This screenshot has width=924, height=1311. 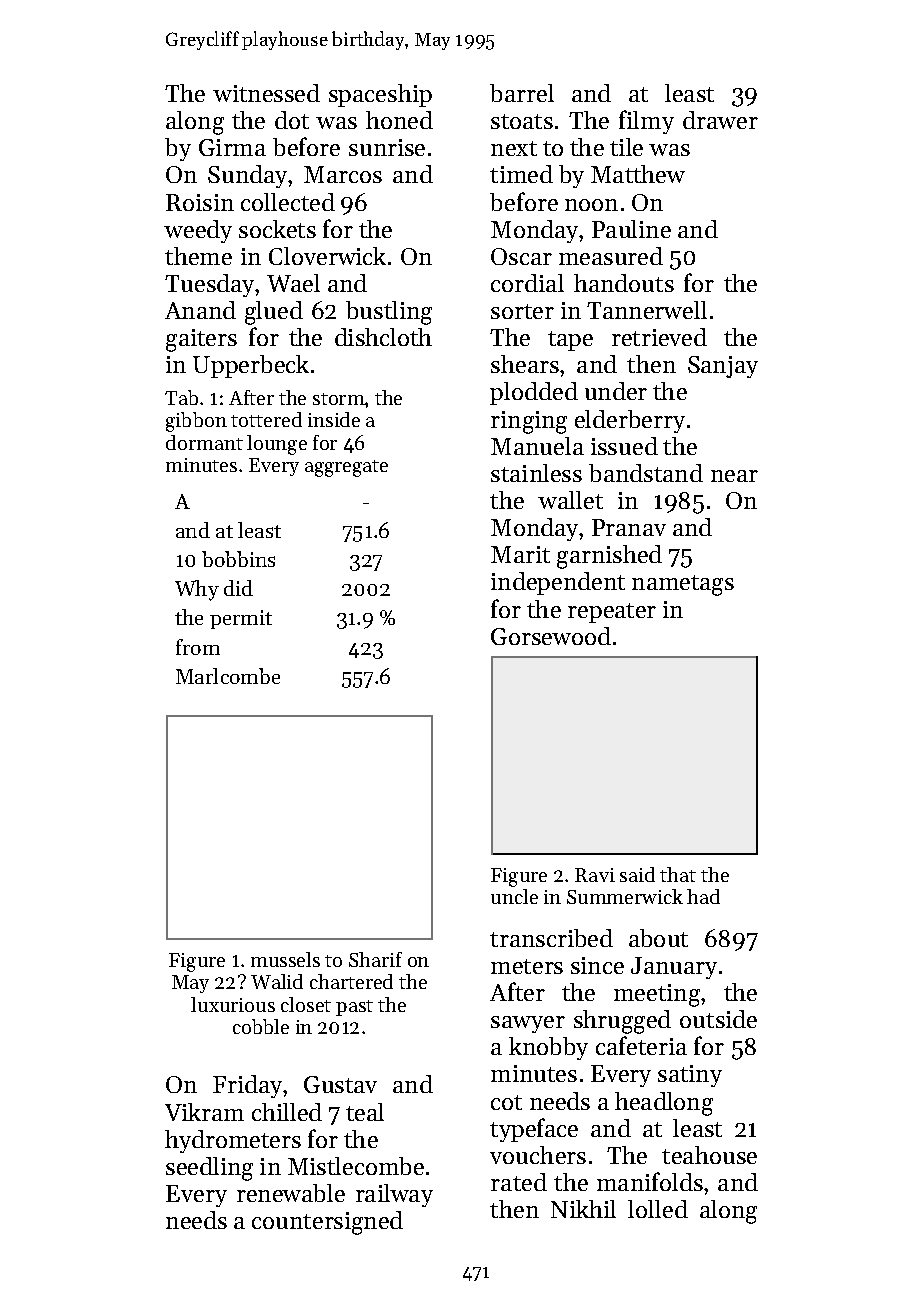 What do you see at coordinates (683, 585) in the screenshot?
I see `nametags` at bounding box center [683, 585].
